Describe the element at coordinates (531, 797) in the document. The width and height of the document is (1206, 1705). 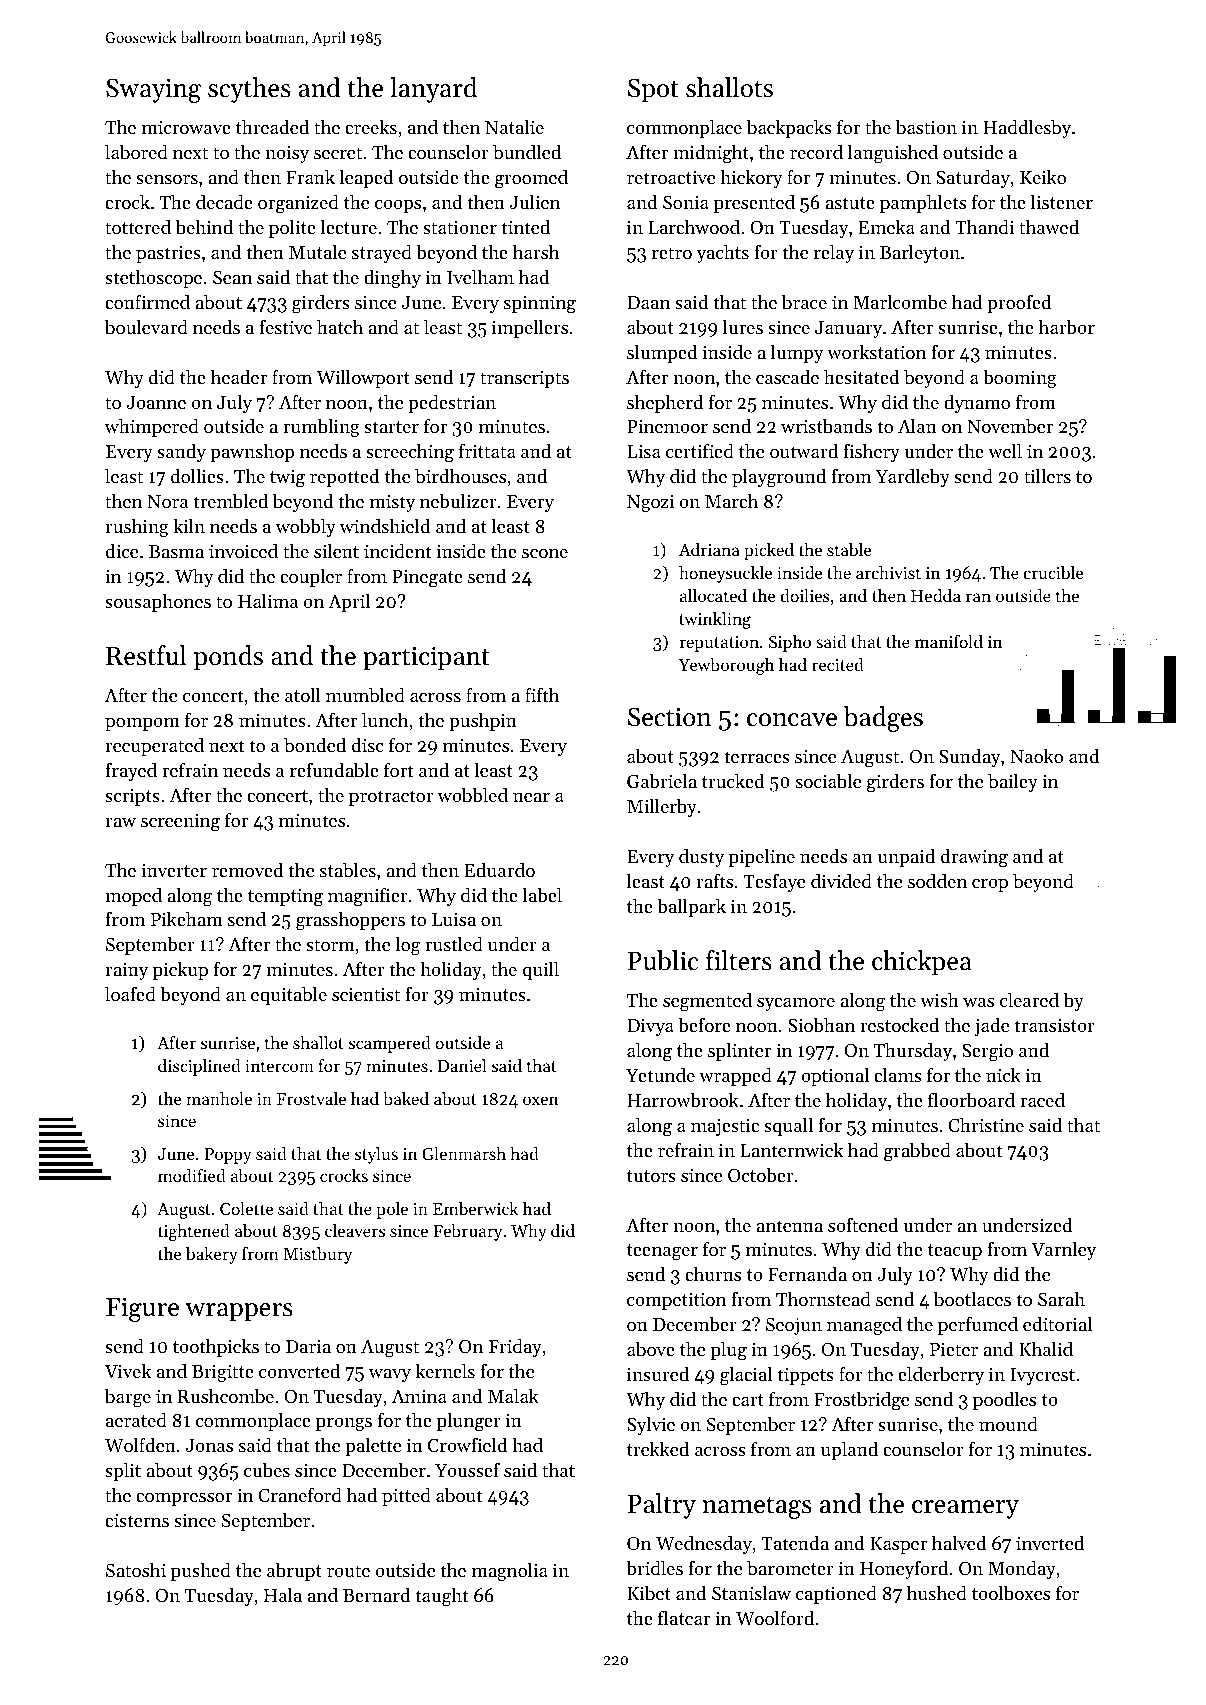
I see `near` at that location.
